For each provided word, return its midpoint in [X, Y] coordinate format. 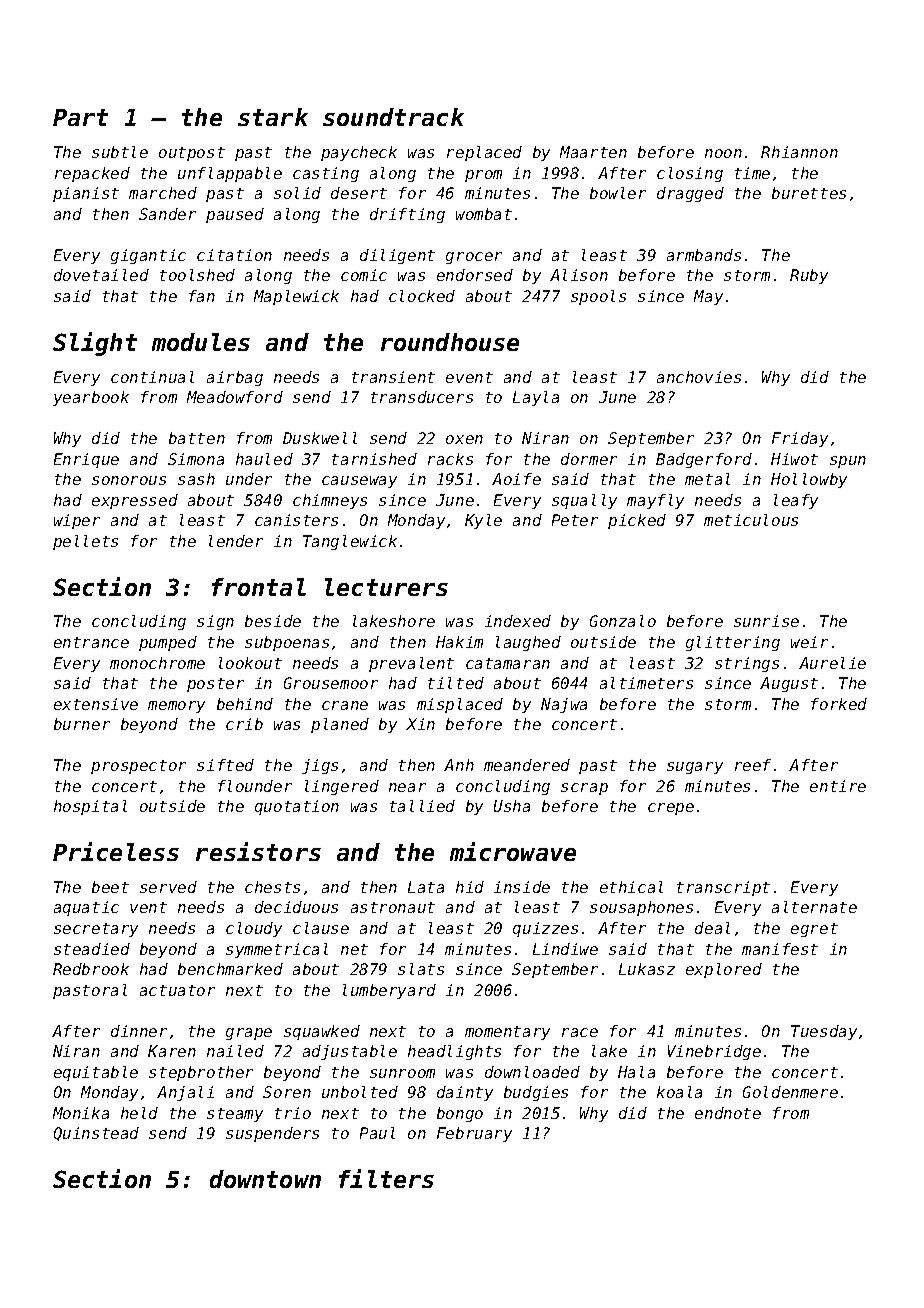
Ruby [809, 276]
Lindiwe [565, 949]
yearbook [91, 398]
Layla [536, 398]
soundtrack [393, 117]
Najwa [564, 705]
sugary [695, 768]
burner [82, 724]
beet [110, 887]
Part [80, 117]
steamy [235, 1115]
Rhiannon [799, 152]
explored [724, 970]
